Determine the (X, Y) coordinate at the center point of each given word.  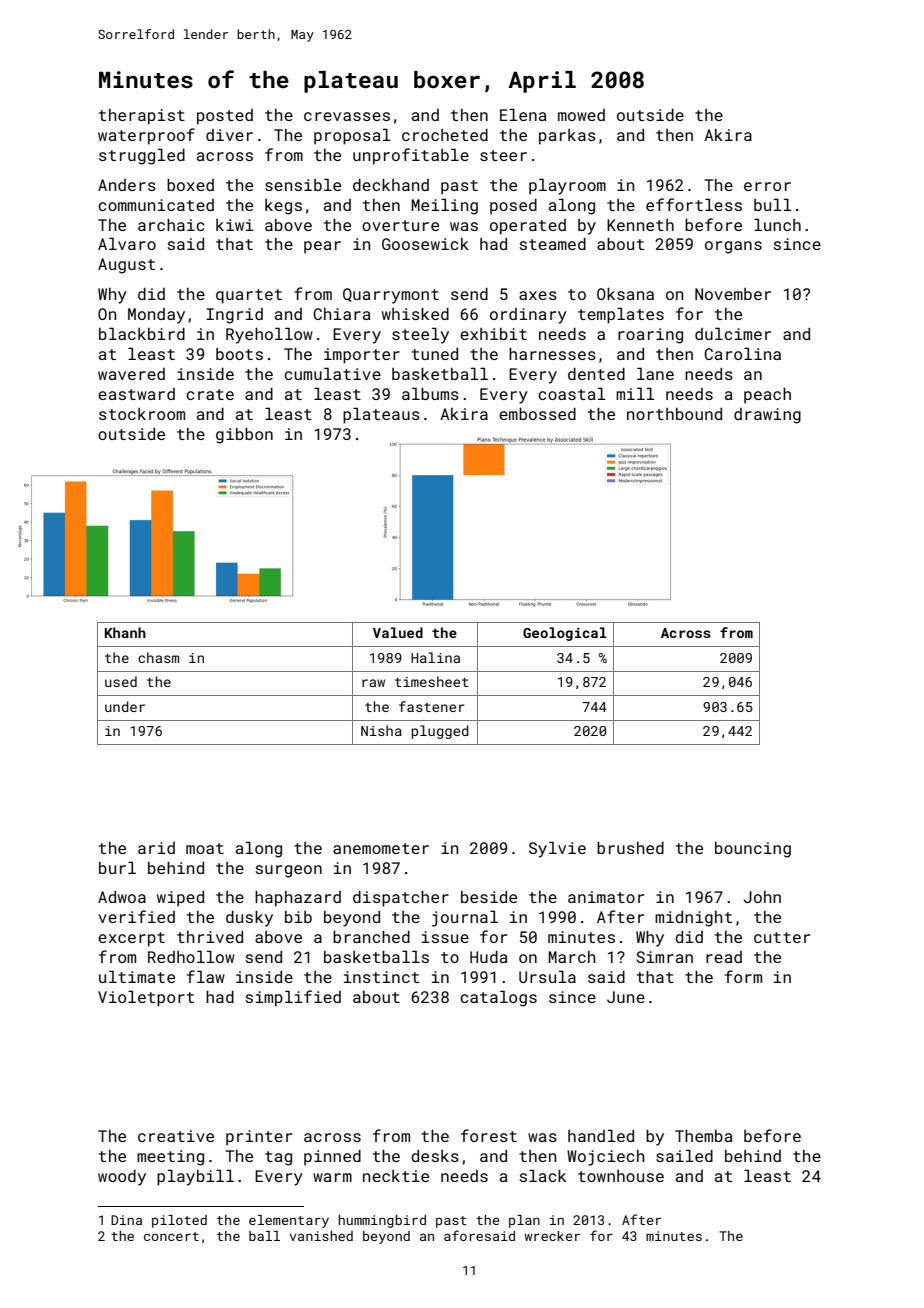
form (743, 976)
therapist (142, 117)
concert (171, 1236)
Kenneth (640, 225)
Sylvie (557, 849)
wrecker (552, 1236)
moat (205, 848)
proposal (352, 136)
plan (524, 1221)
